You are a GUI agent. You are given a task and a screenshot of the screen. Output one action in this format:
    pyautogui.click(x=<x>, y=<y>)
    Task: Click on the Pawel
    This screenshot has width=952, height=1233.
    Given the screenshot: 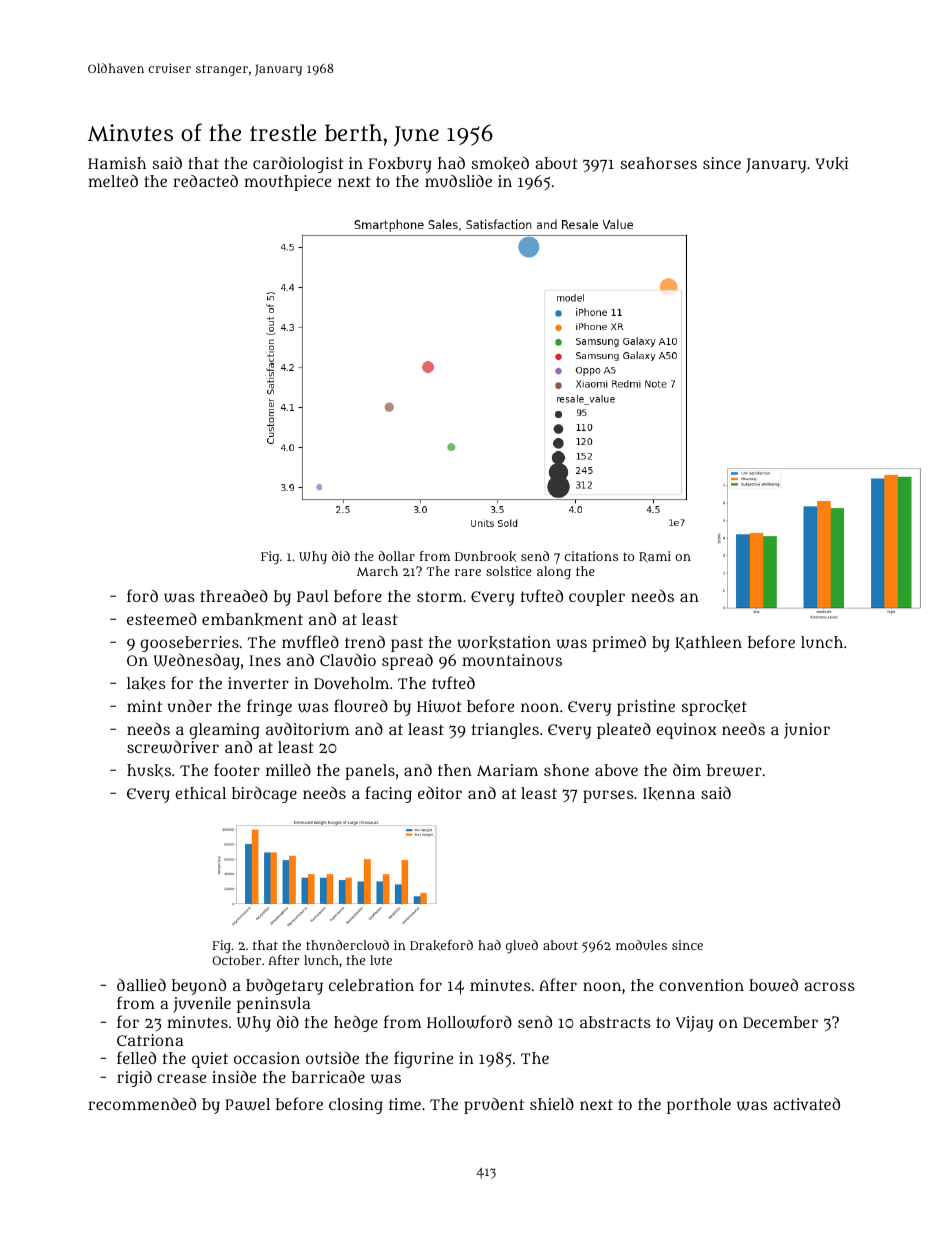 What is the action you would take?
    pyautogui.click(x=247, y=1104)
